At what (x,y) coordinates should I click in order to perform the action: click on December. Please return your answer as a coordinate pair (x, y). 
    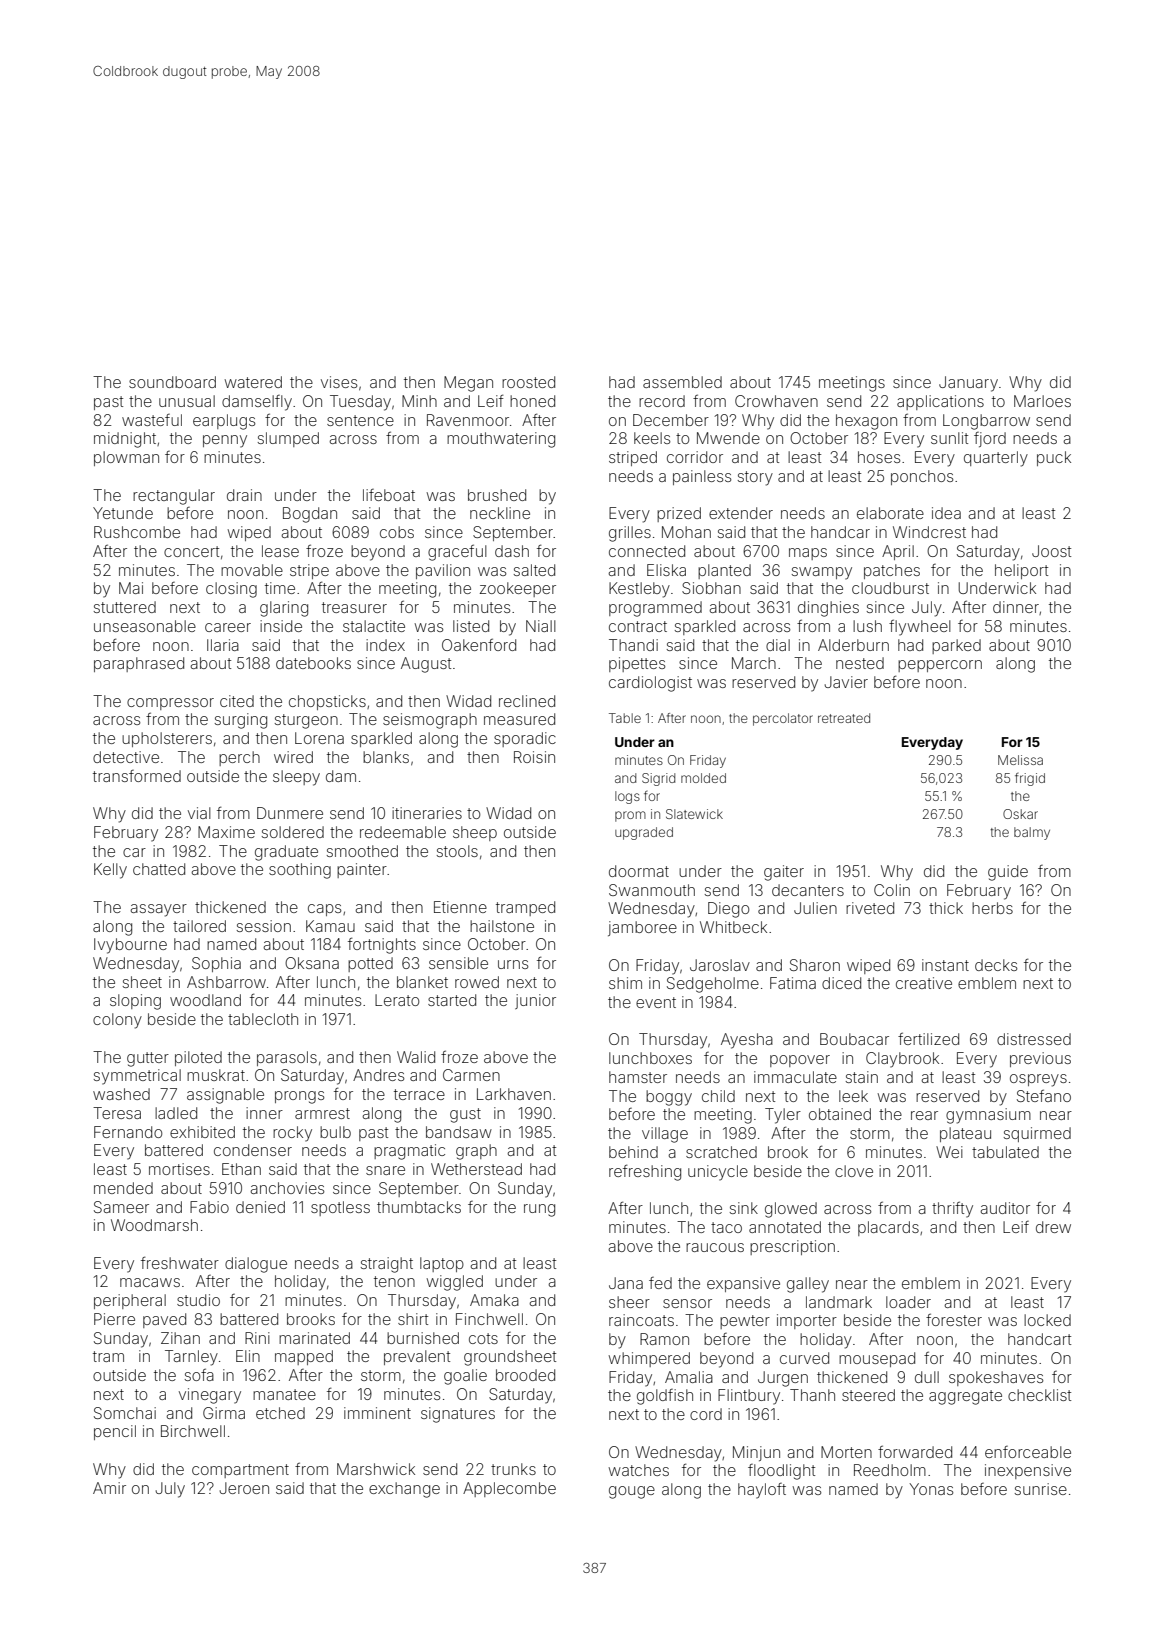
    Looking at the image, I should click on (671, 420).
